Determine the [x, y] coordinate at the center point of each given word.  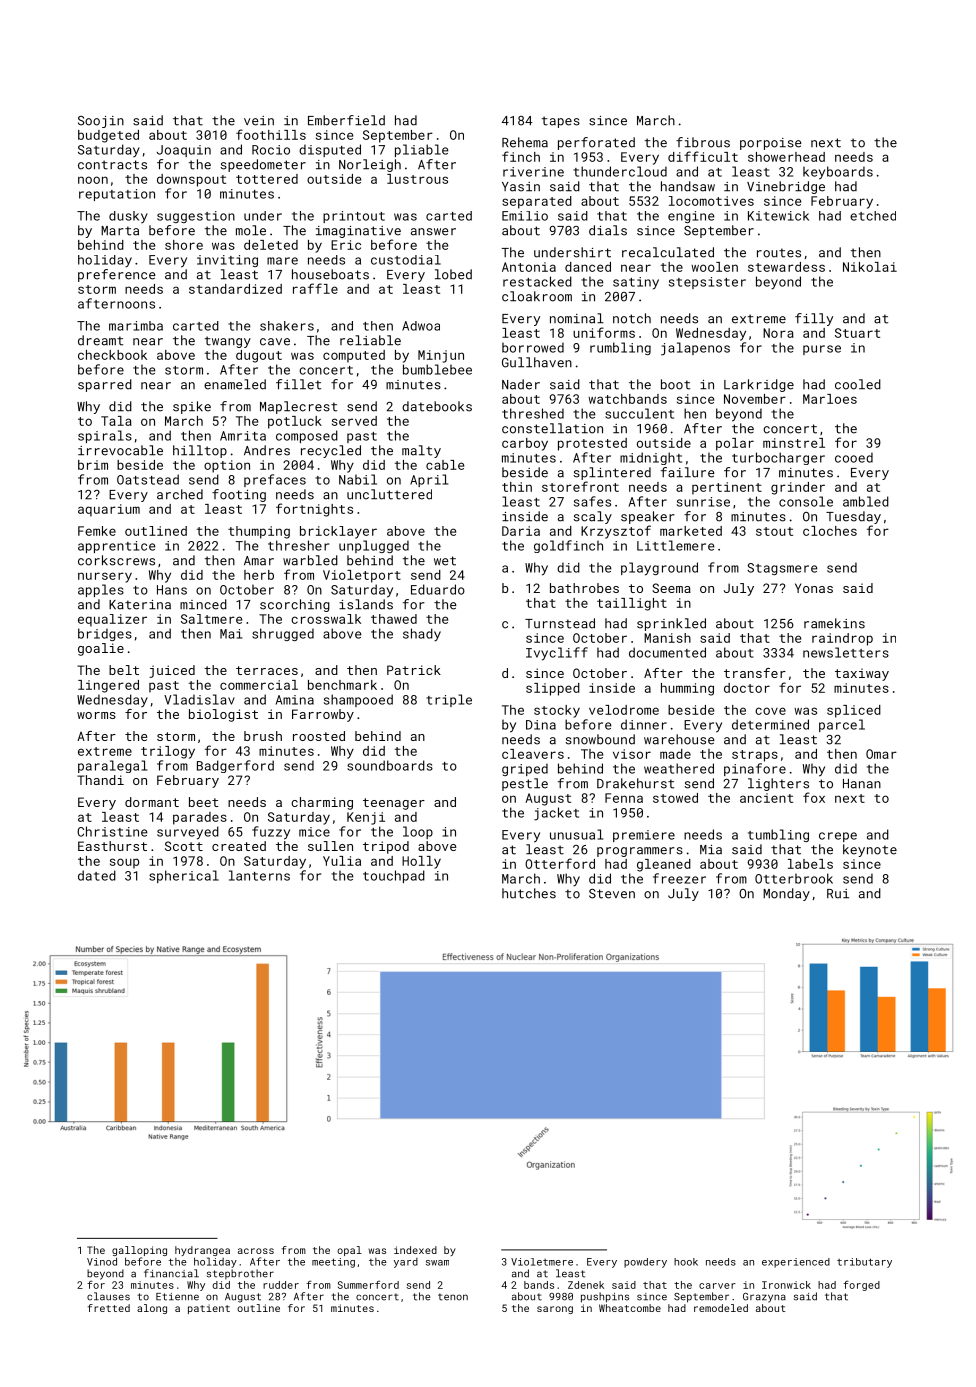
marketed [691, 531]
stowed [675, 798]
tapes [561, 122]
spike [192, 407]
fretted [109, 1308]
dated [97, 875]
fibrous [703, 142]
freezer [679, 878]
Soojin [101, 122]
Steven [612, 894]
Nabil [358, 479]
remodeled [721, 1308]
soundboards [390, 765]
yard [406, 1263]
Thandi [100, 780]
